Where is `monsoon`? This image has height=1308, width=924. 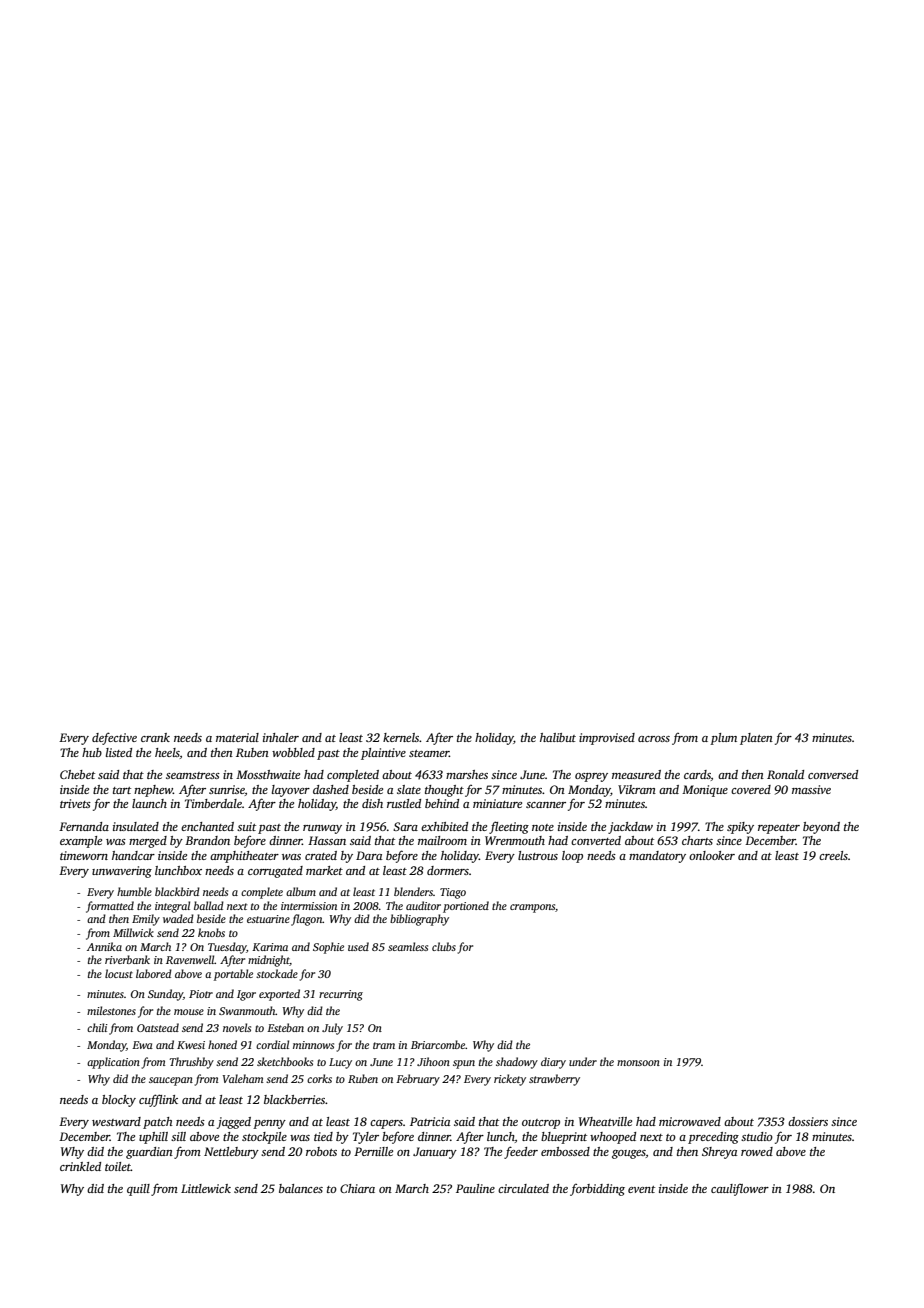 monsoon is located at coordinates (638, 1063).
